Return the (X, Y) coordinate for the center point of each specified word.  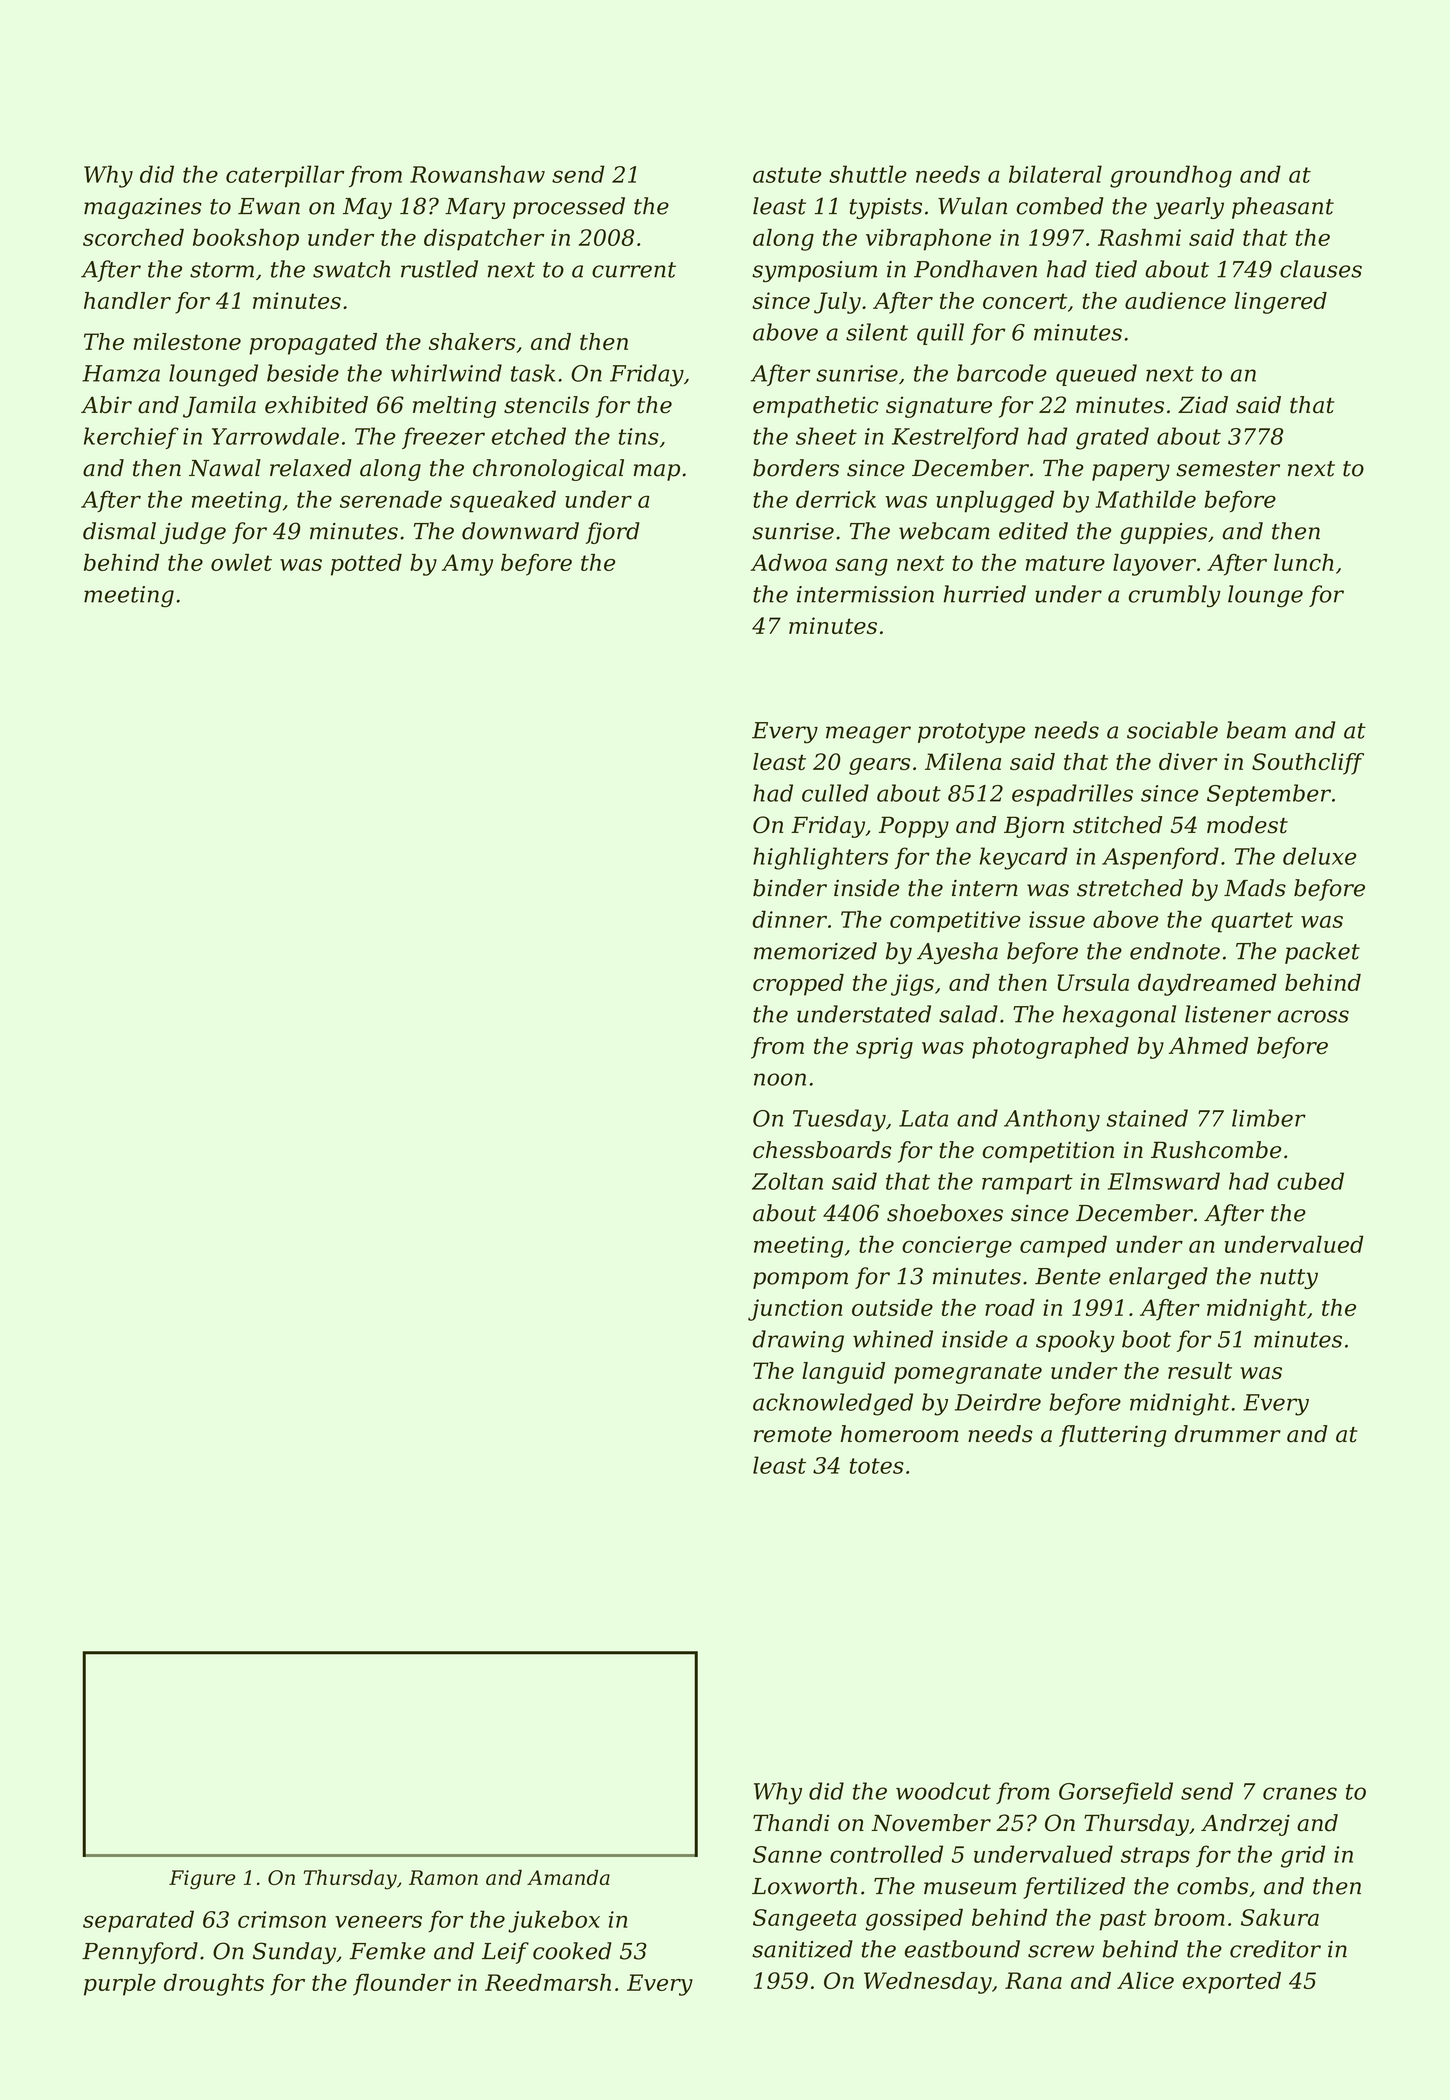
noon (780, 1079)
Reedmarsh (548, 1982)
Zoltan (787, 1181)
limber (1269, 1118)
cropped (798, 985)
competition (1048, 1152)
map (657, 472)
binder (790, 888)
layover (1154, 565)
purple (120, 1985)
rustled (439, 269)
